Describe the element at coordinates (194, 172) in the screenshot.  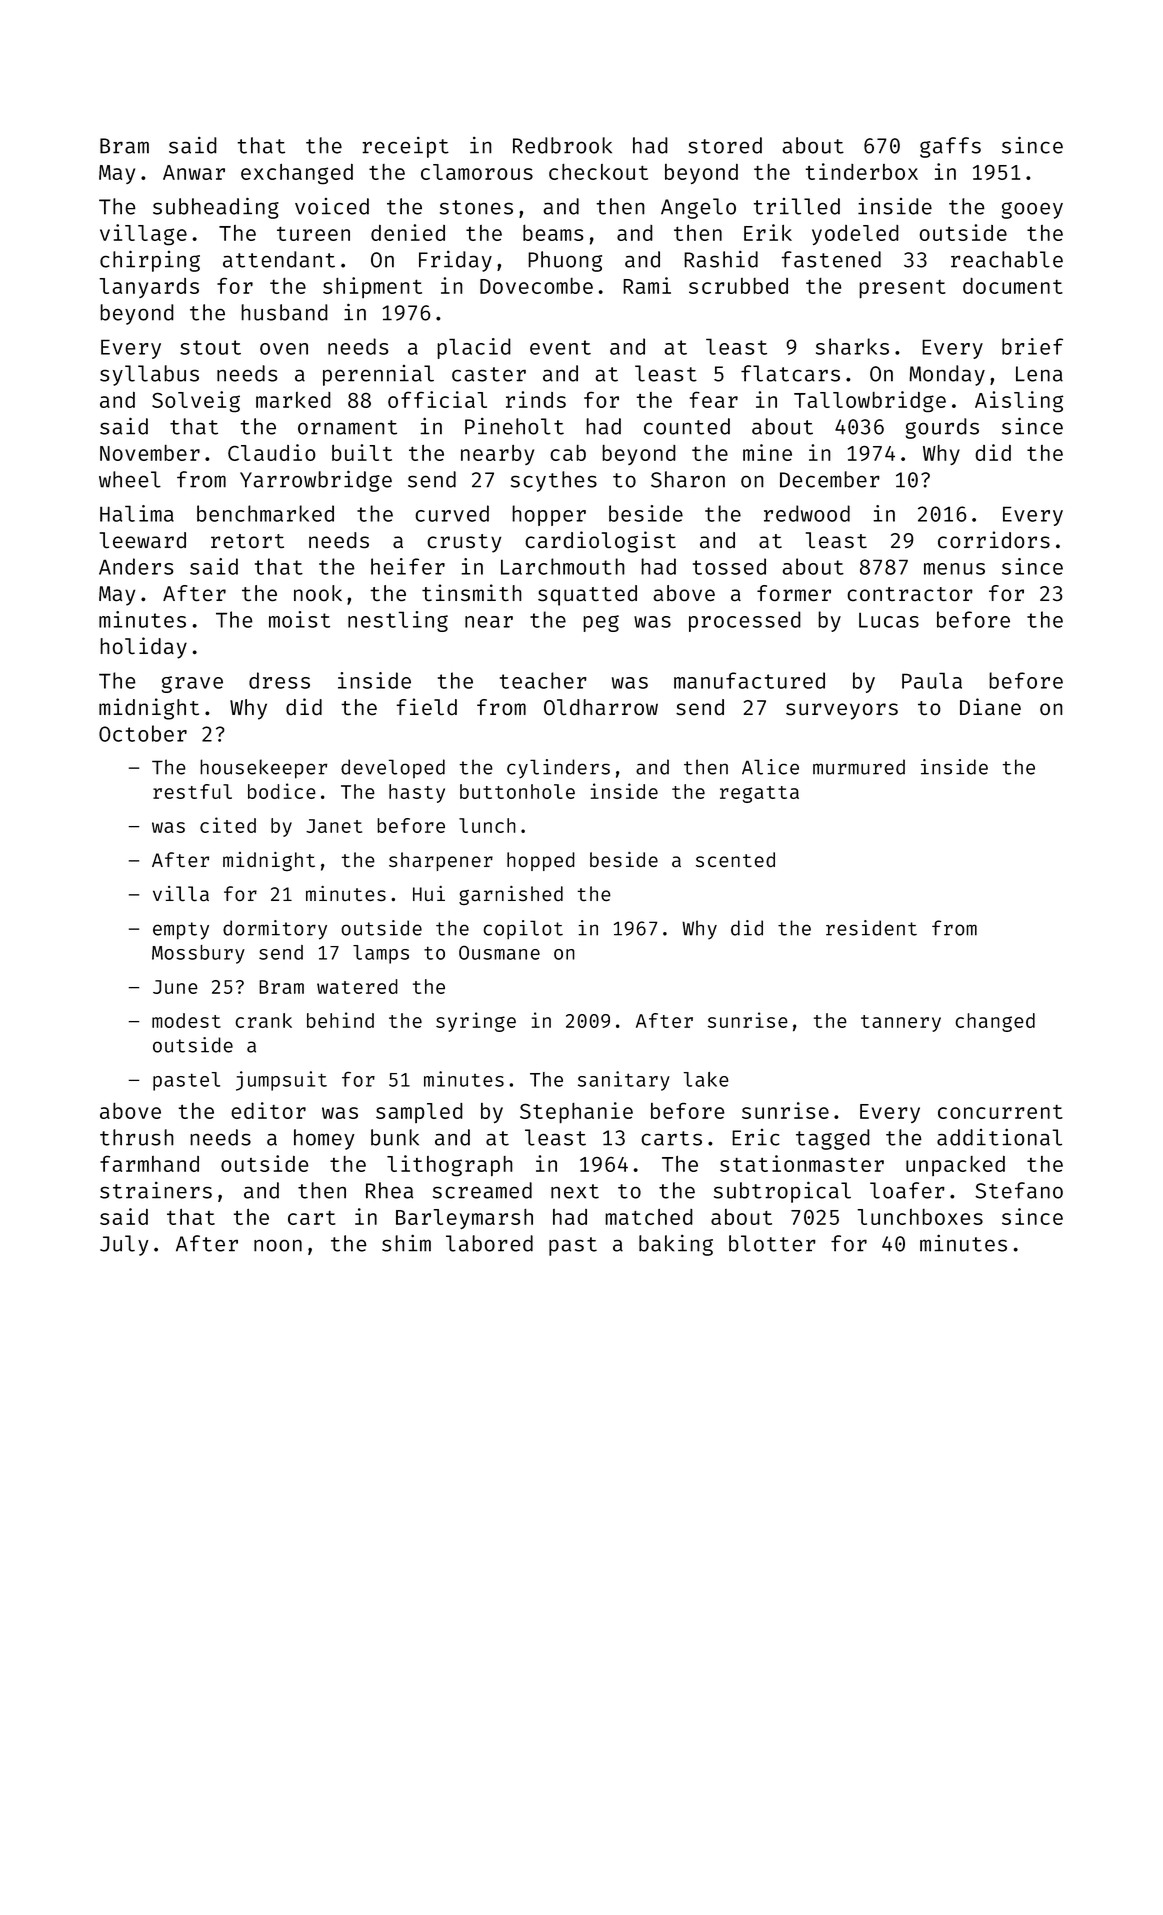
I see `Anwar` at that location.
